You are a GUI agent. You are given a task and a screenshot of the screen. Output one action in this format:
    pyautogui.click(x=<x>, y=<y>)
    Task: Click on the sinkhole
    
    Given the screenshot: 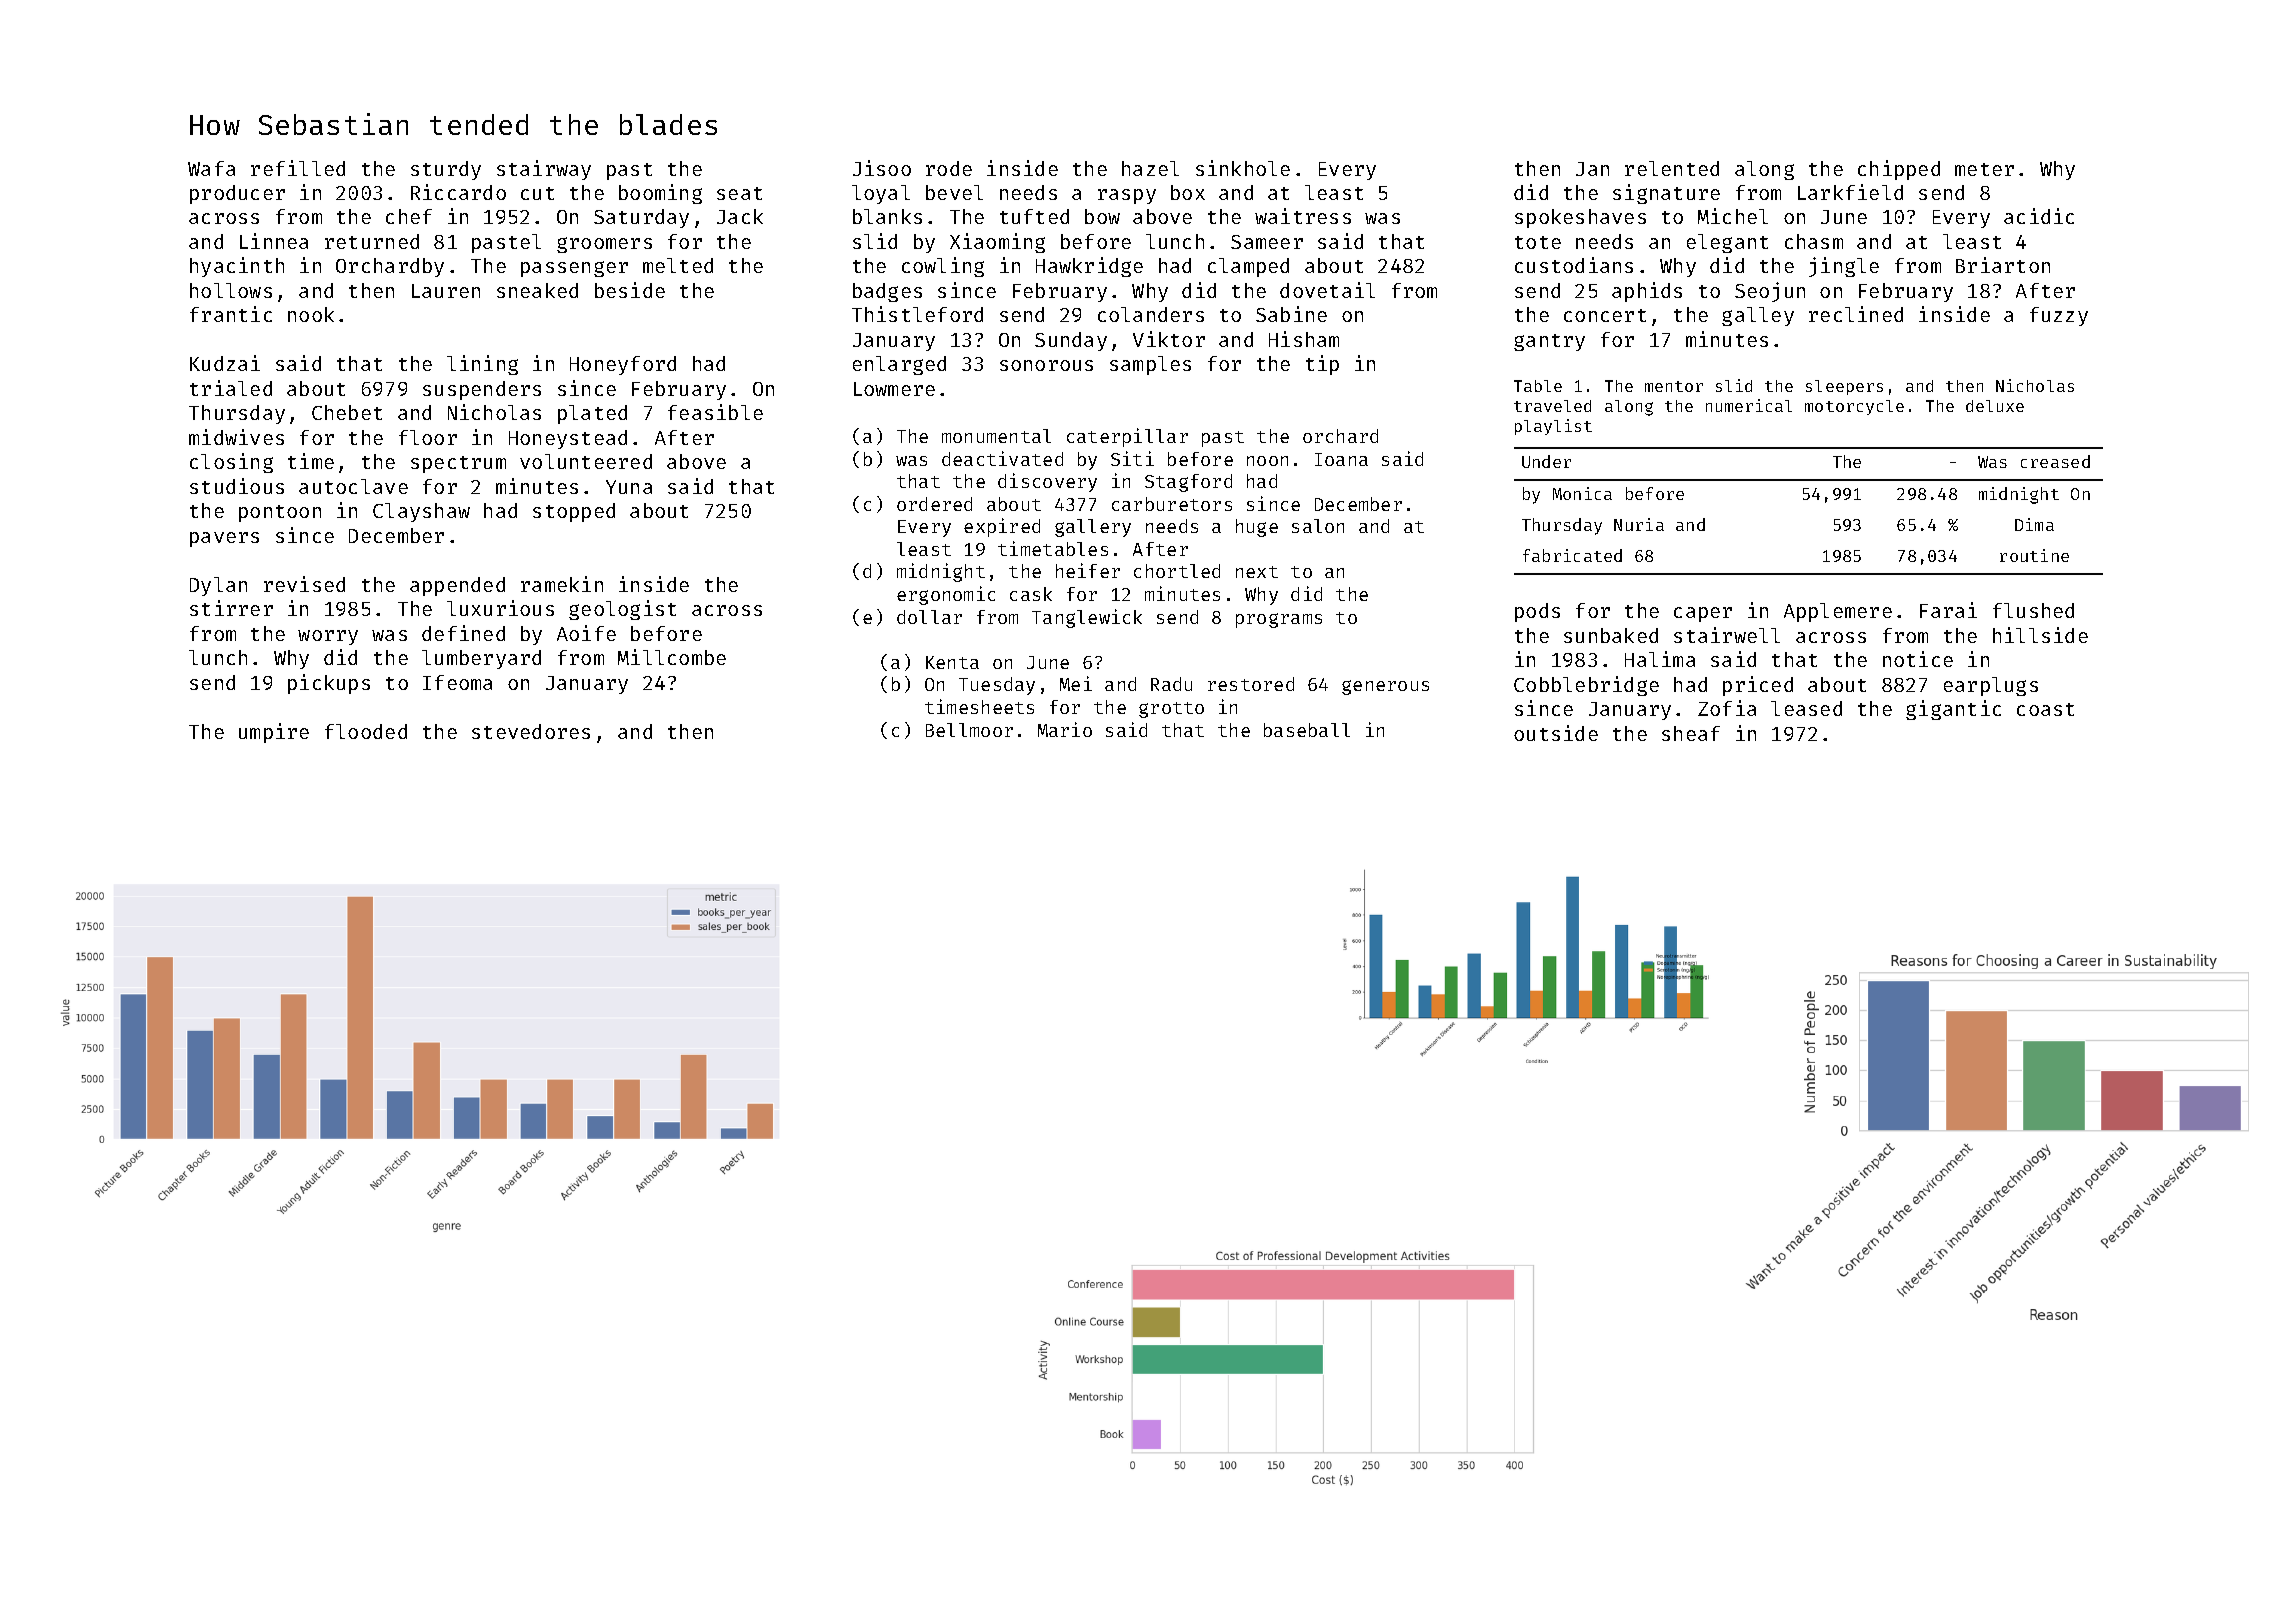 What is the action you would take?
    pyautogui.click(x=1243, y=168)
